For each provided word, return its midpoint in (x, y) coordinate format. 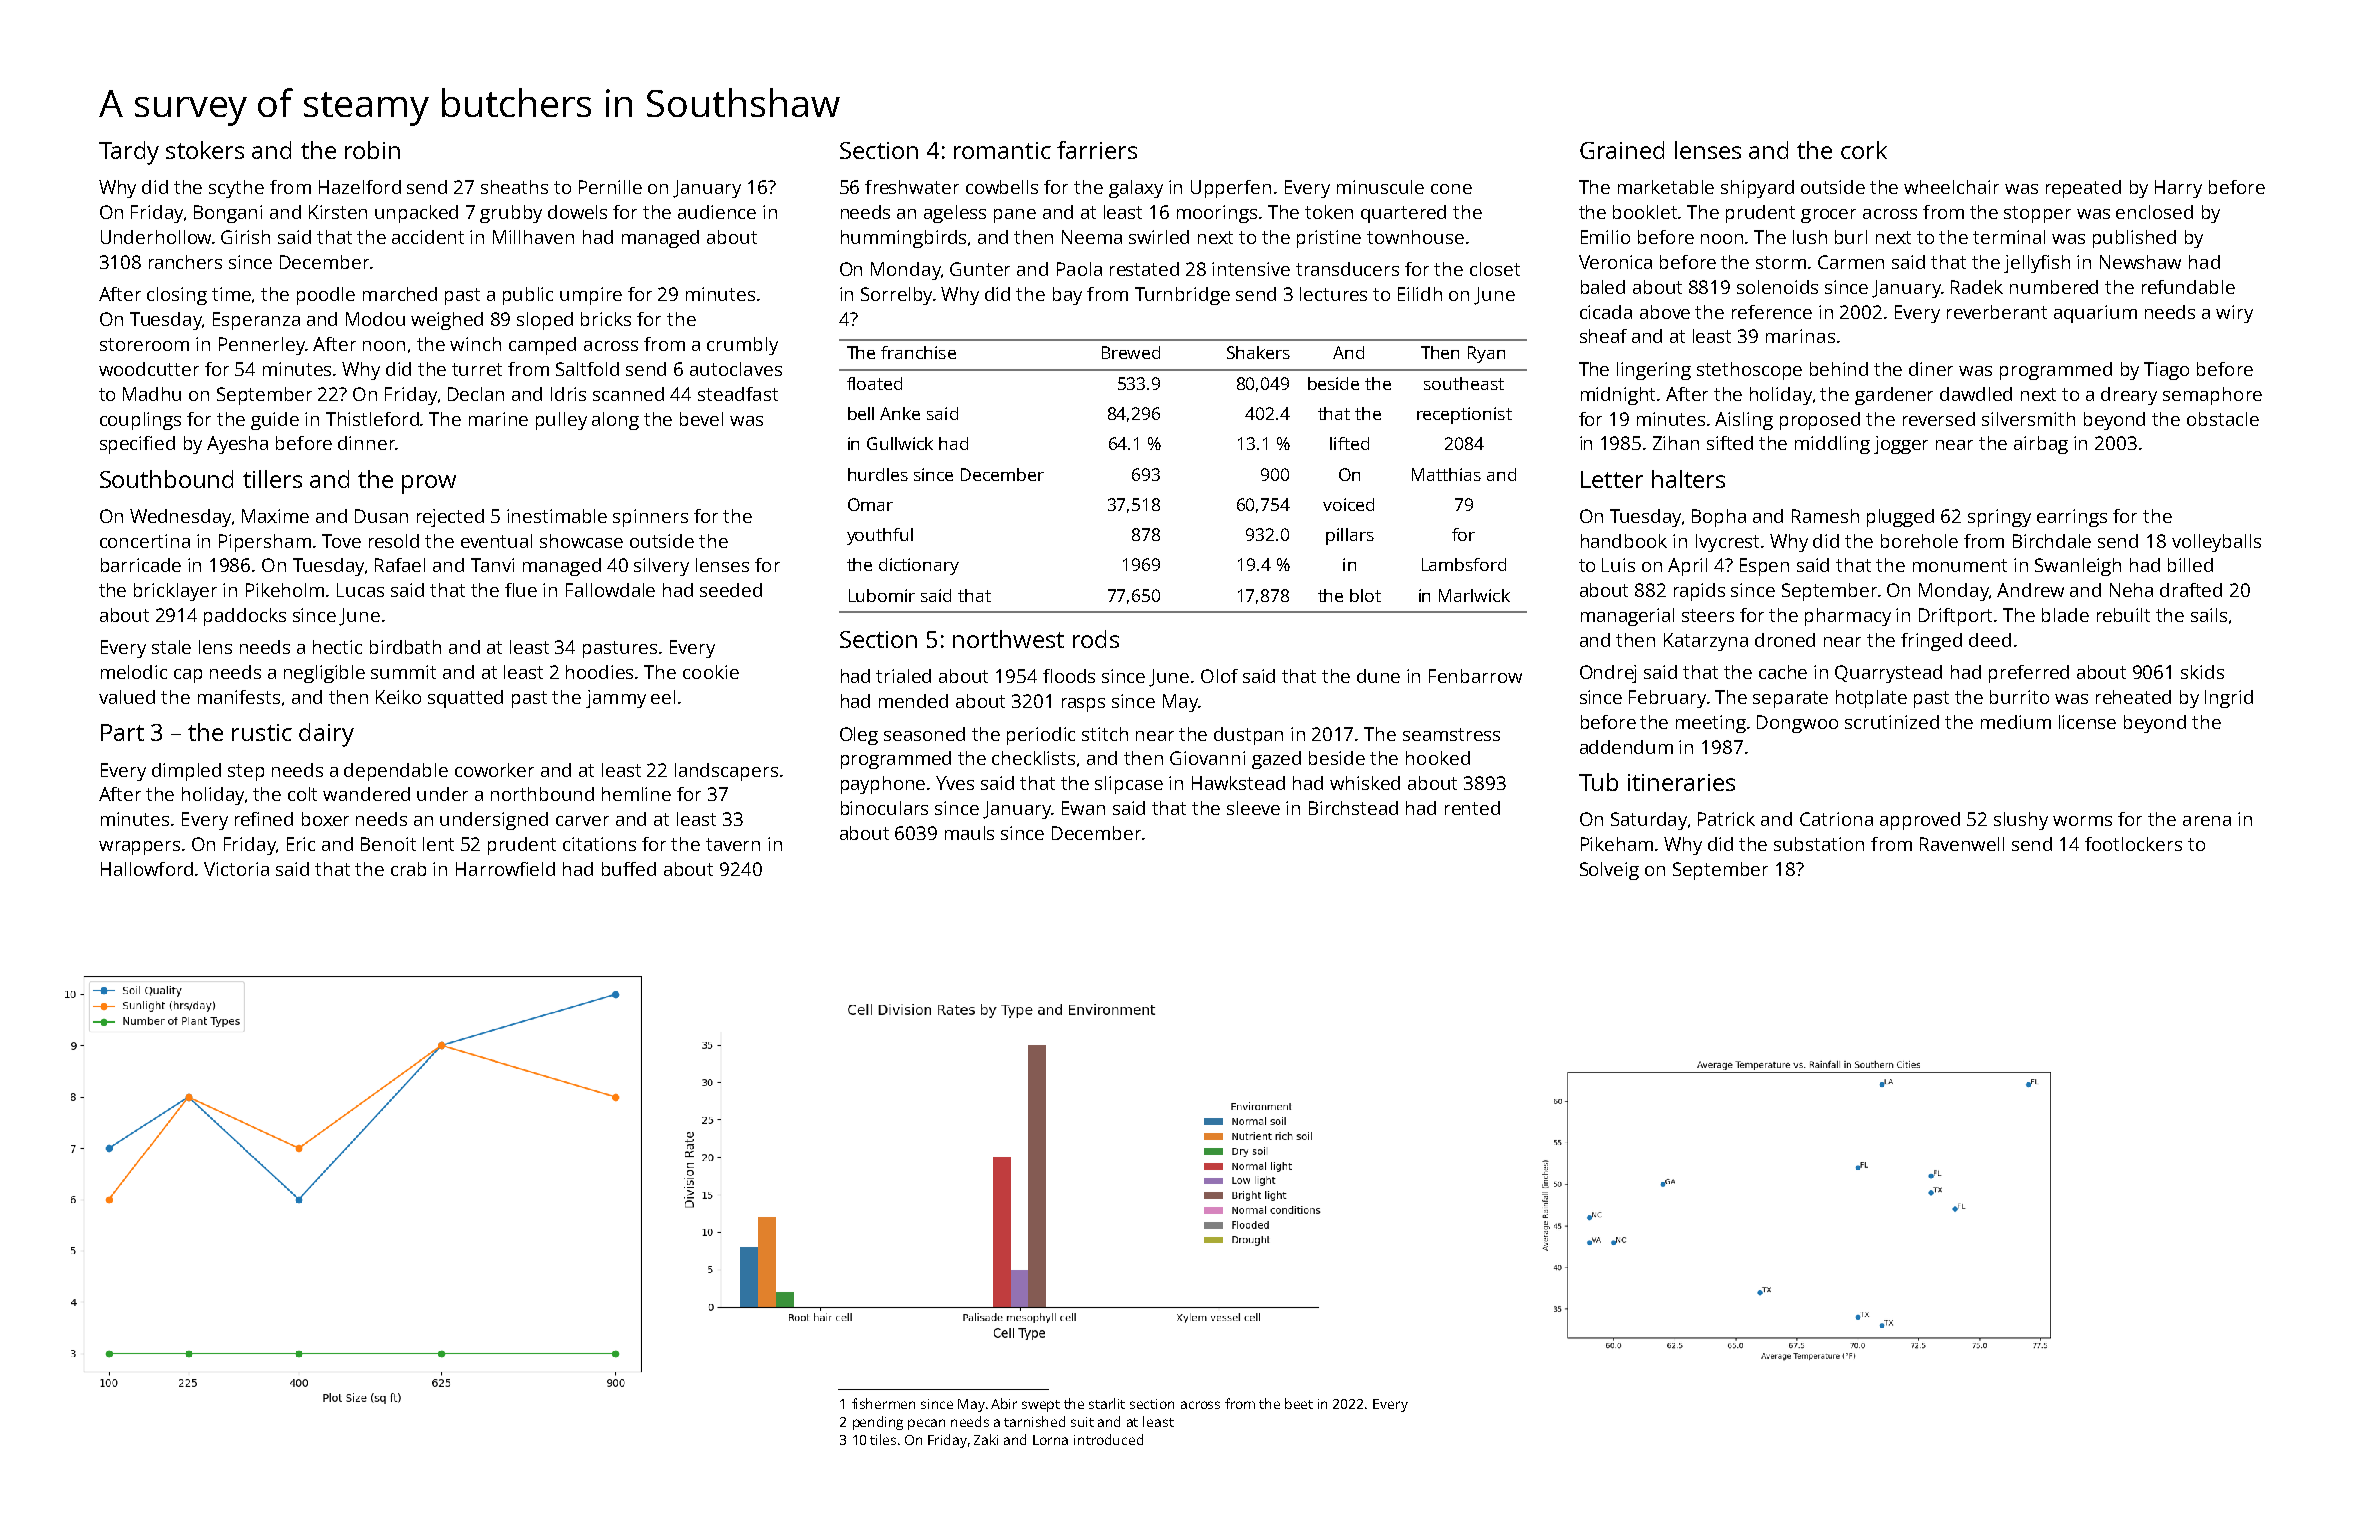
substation (1819, 844)
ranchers (185, 262)
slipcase (1129, 785)
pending (878, 1423)
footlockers (2133, 844)
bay (1067, 296)
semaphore (2212, 396)
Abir (1004, 1403)
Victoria (236, 869)
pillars (1350, 536)
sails (2209, 615)
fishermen (883, 1403)
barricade (141, 565)
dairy (326, 735)
